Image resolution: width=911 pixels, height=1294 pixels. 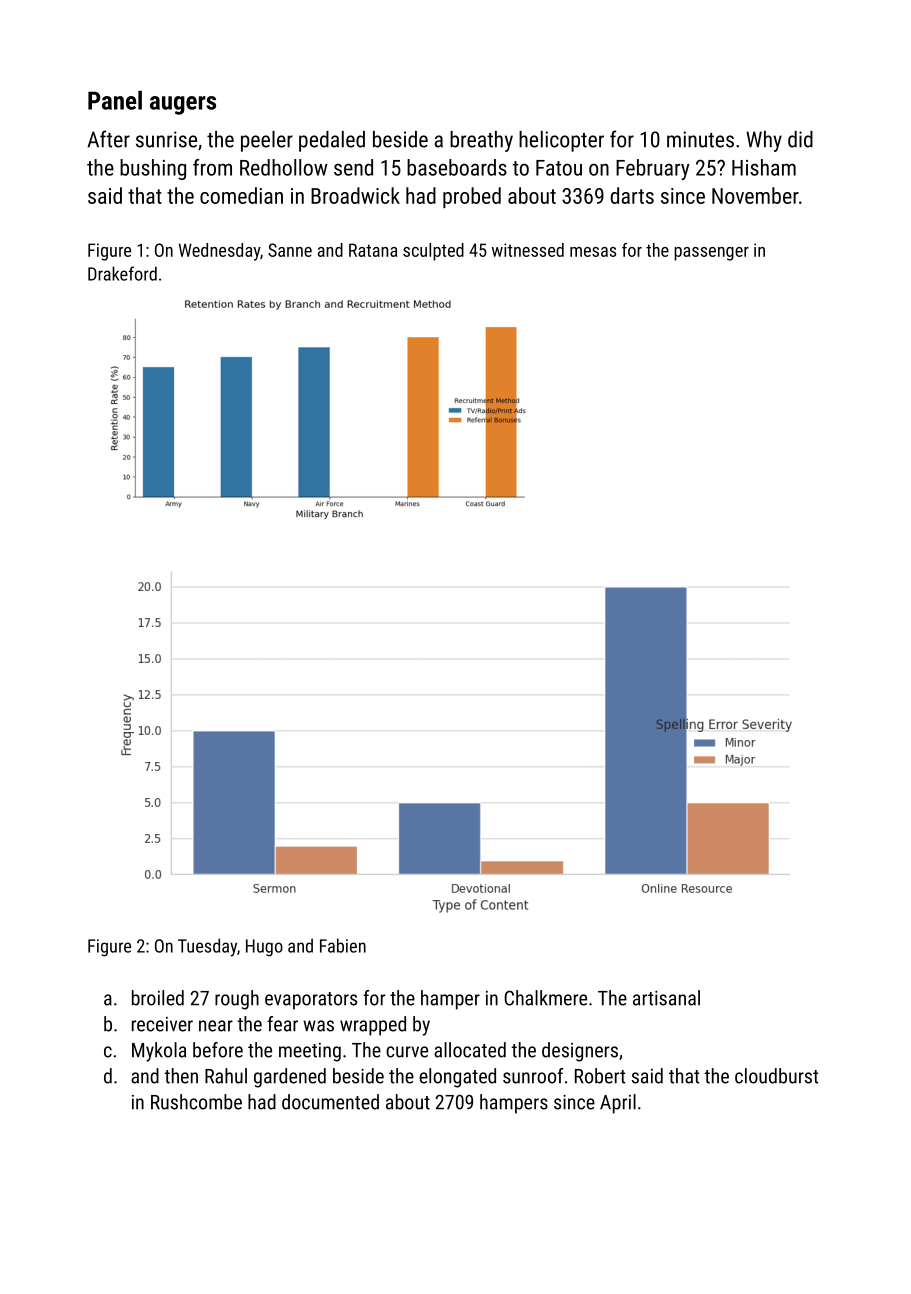 I want to click on Panel, so click(x=115, y=100).
